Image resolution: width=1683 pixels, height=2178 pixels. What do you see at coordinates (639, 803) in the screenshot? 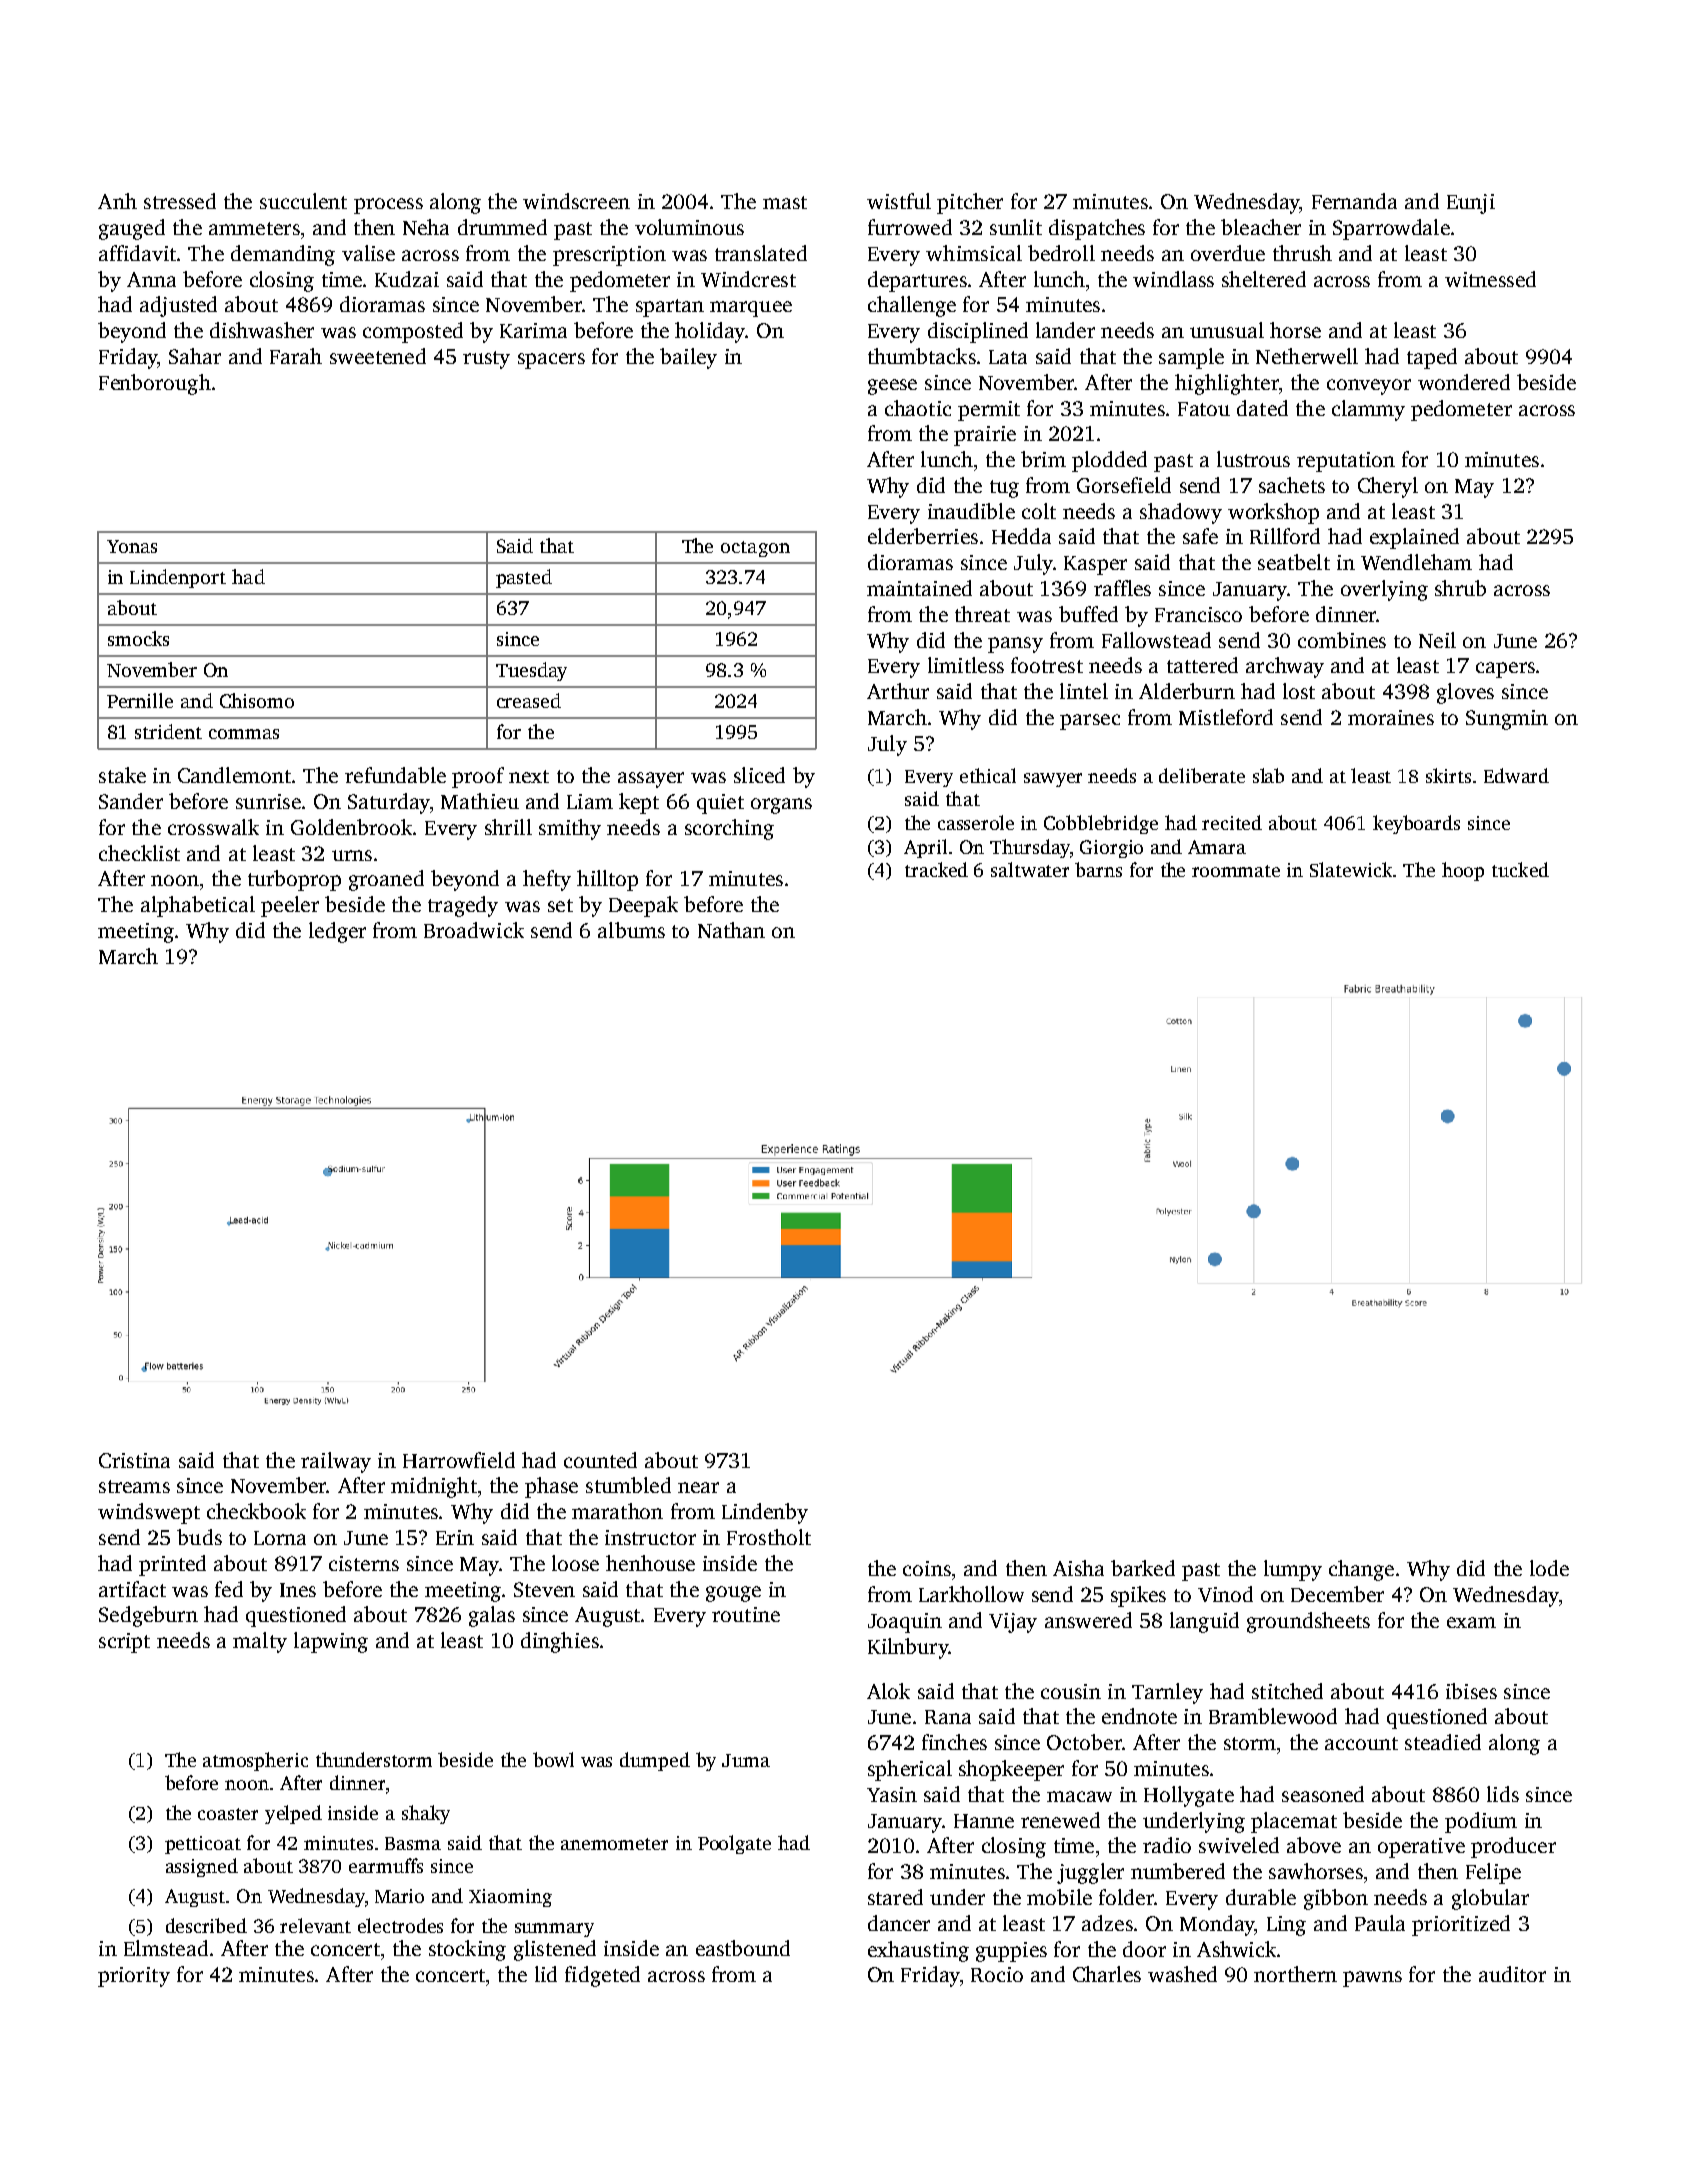
I see `kept` at bounding box center [639, 803].
